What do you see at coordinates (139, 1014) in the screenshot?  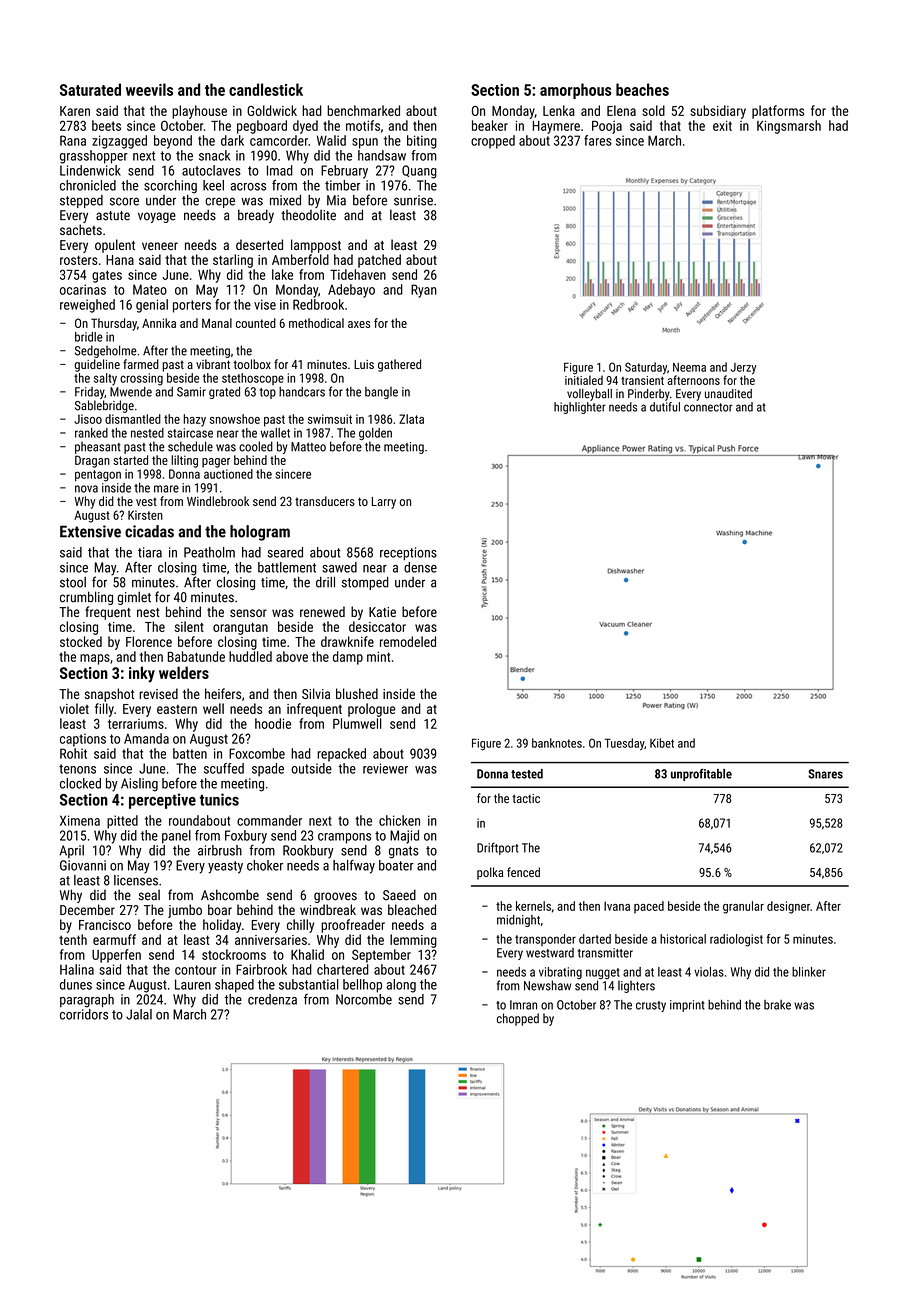 I see `Jalal` at bounding box center [139, 1014].
